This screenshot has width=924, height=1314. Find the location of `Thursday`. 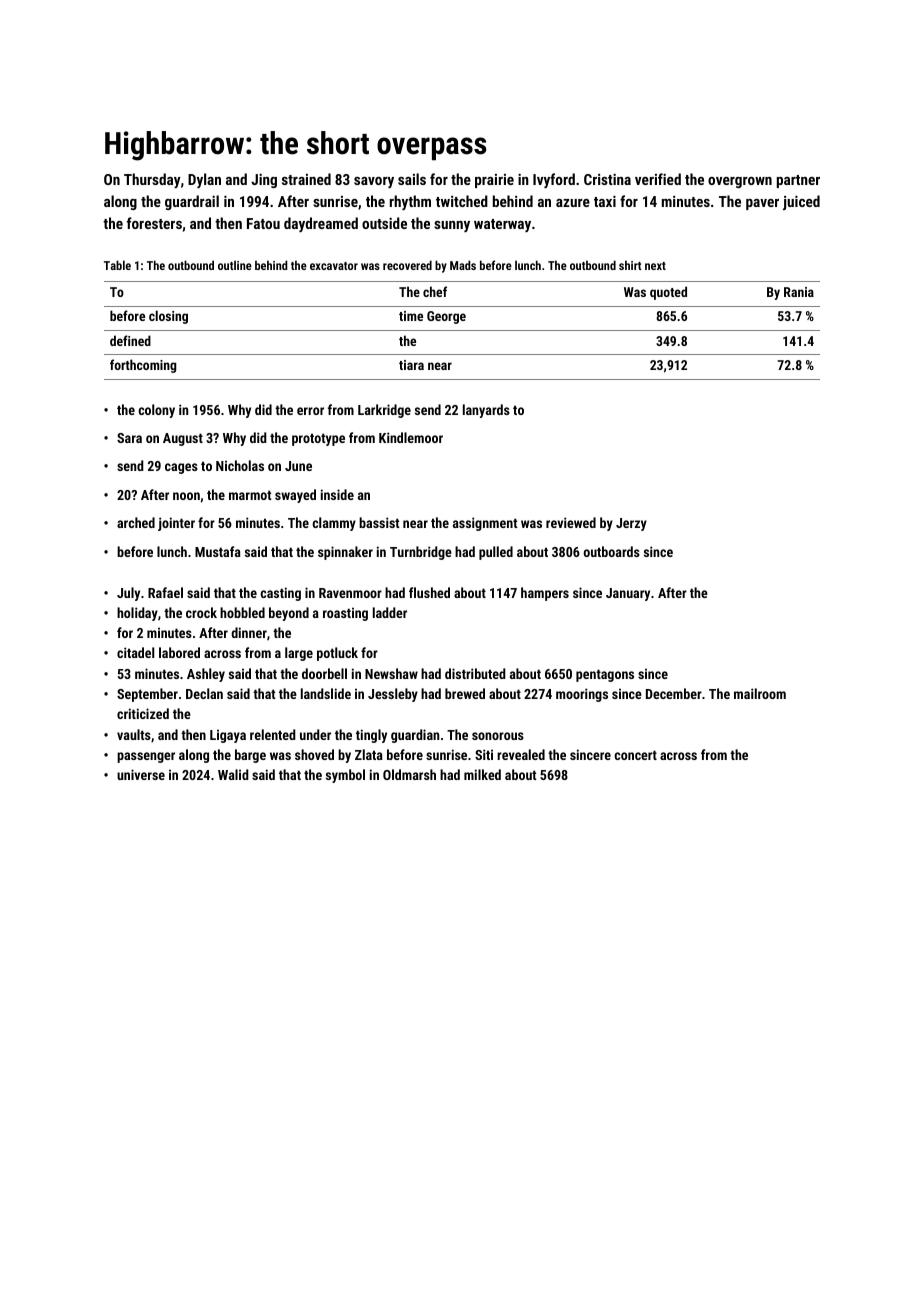

Thursday is located at coordinates (152, 180).
